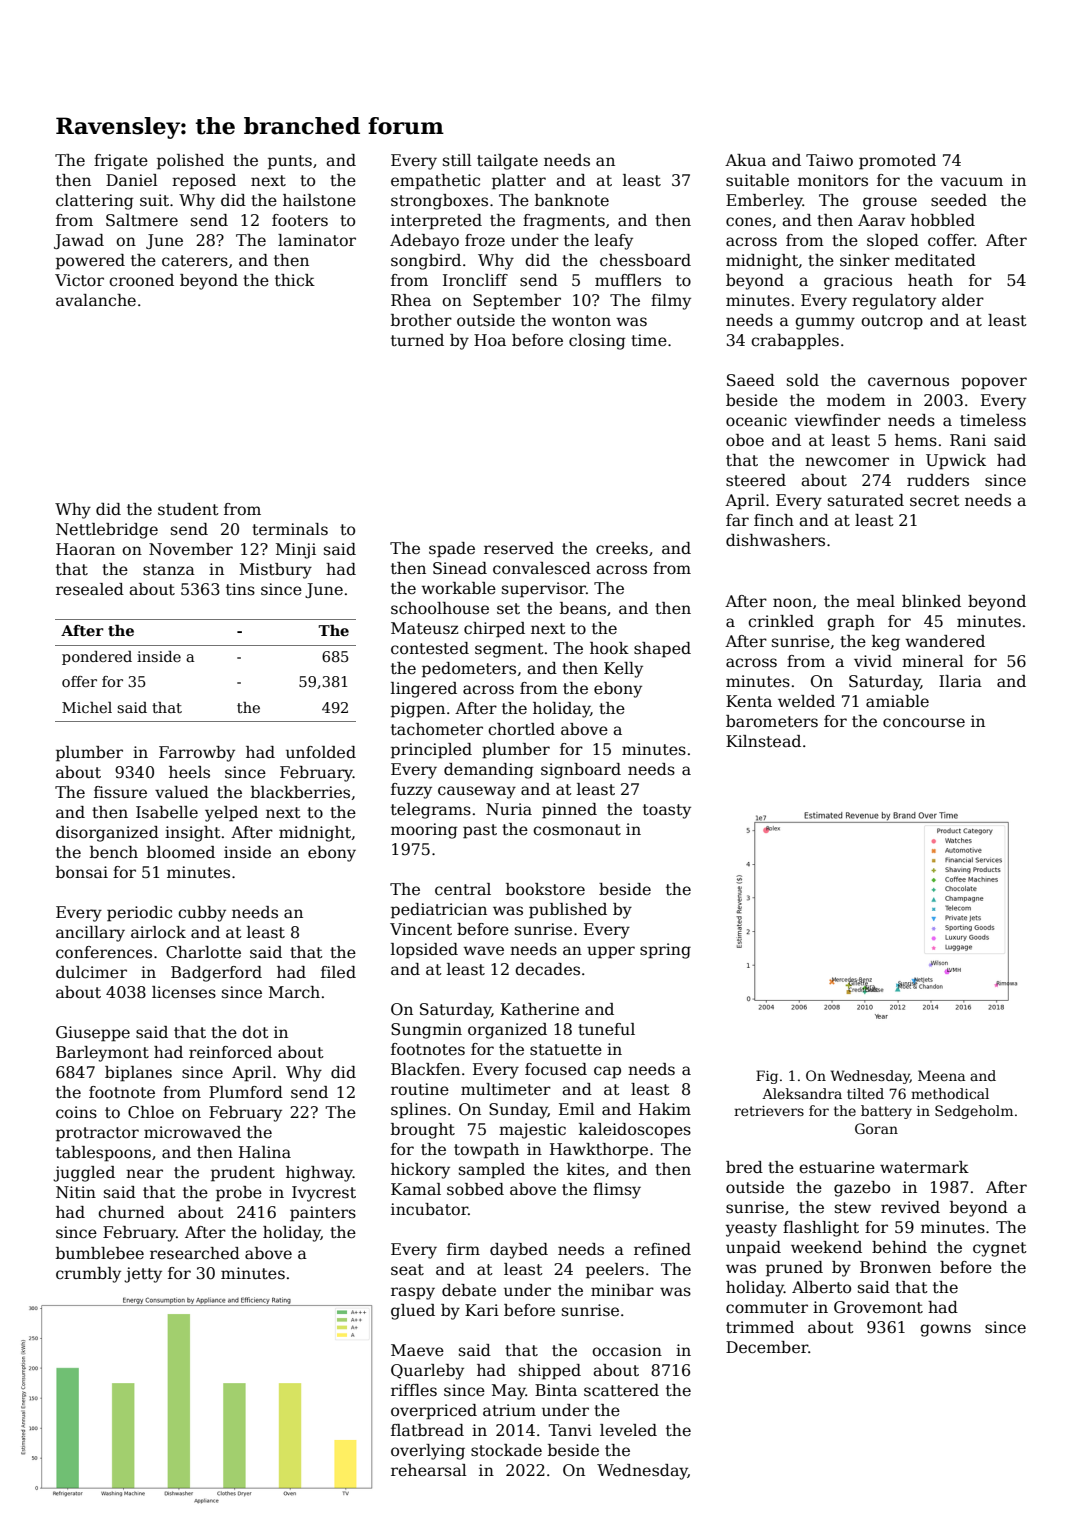 The width and height of the screenshot is (1082, 1530). Describe the element at coordinates (577, 830) in the screenshot. I see `cosmonaut` at that location.
